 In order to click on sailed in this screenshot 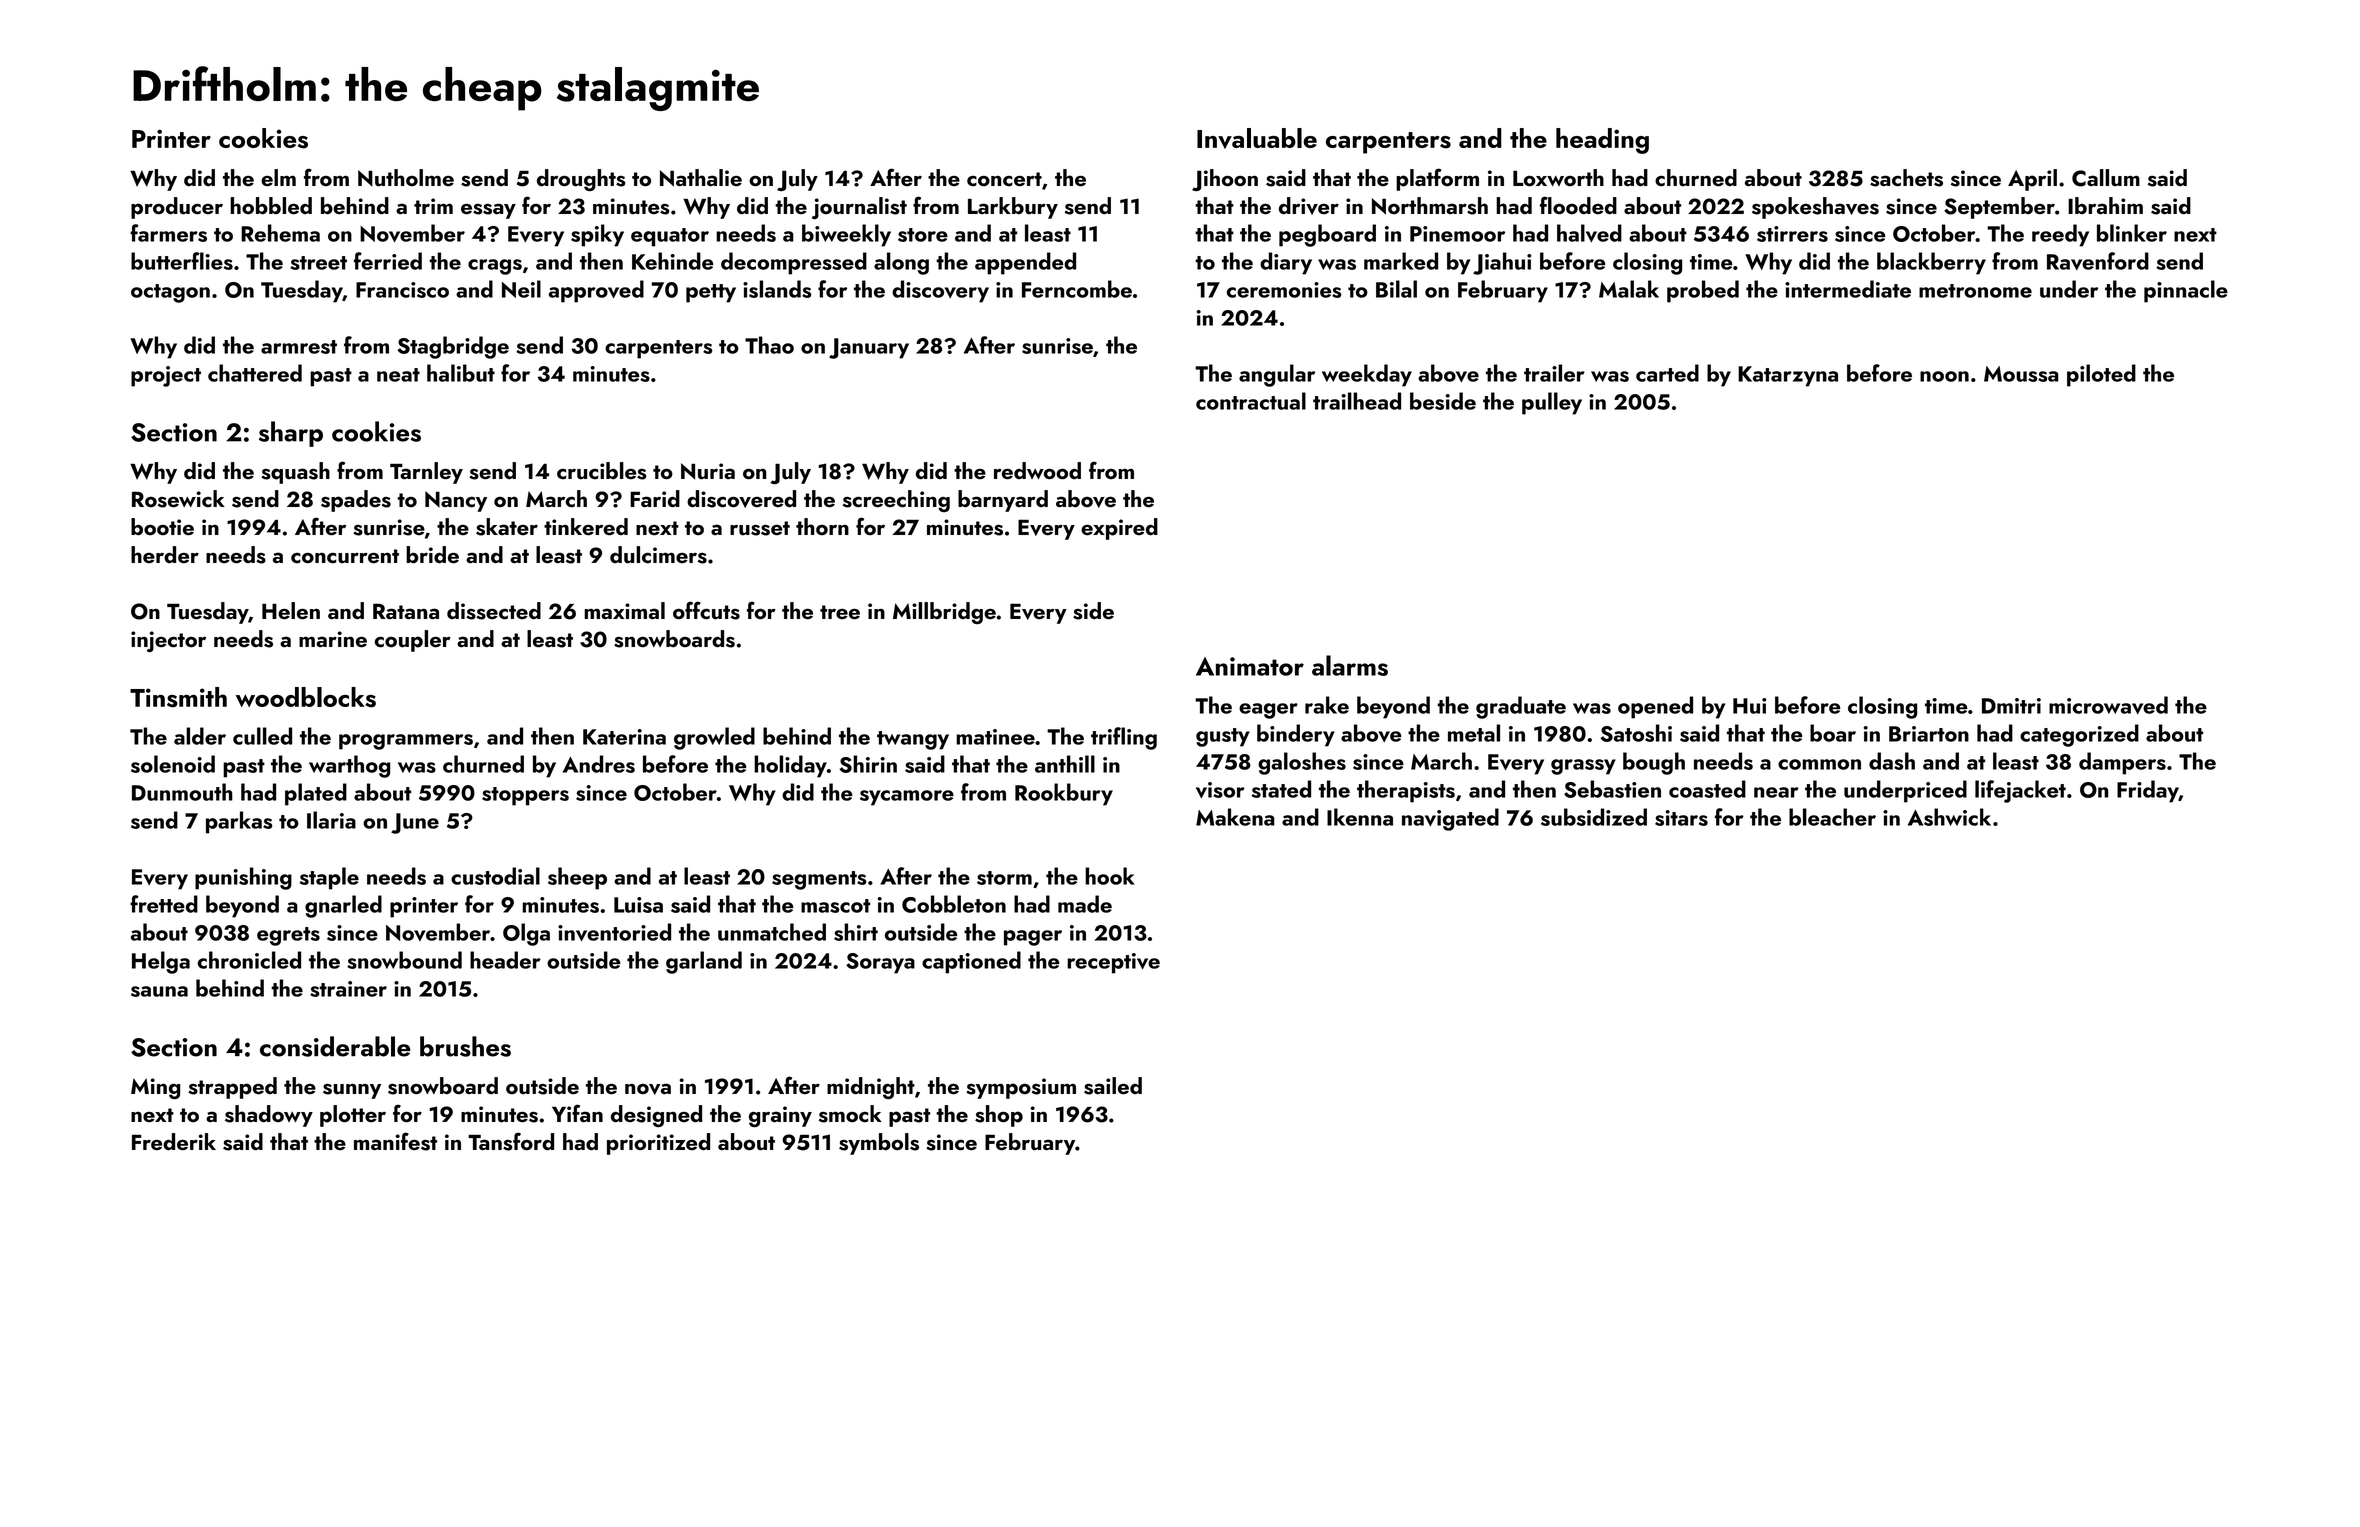, I will do `click(1113, 1086)`.
